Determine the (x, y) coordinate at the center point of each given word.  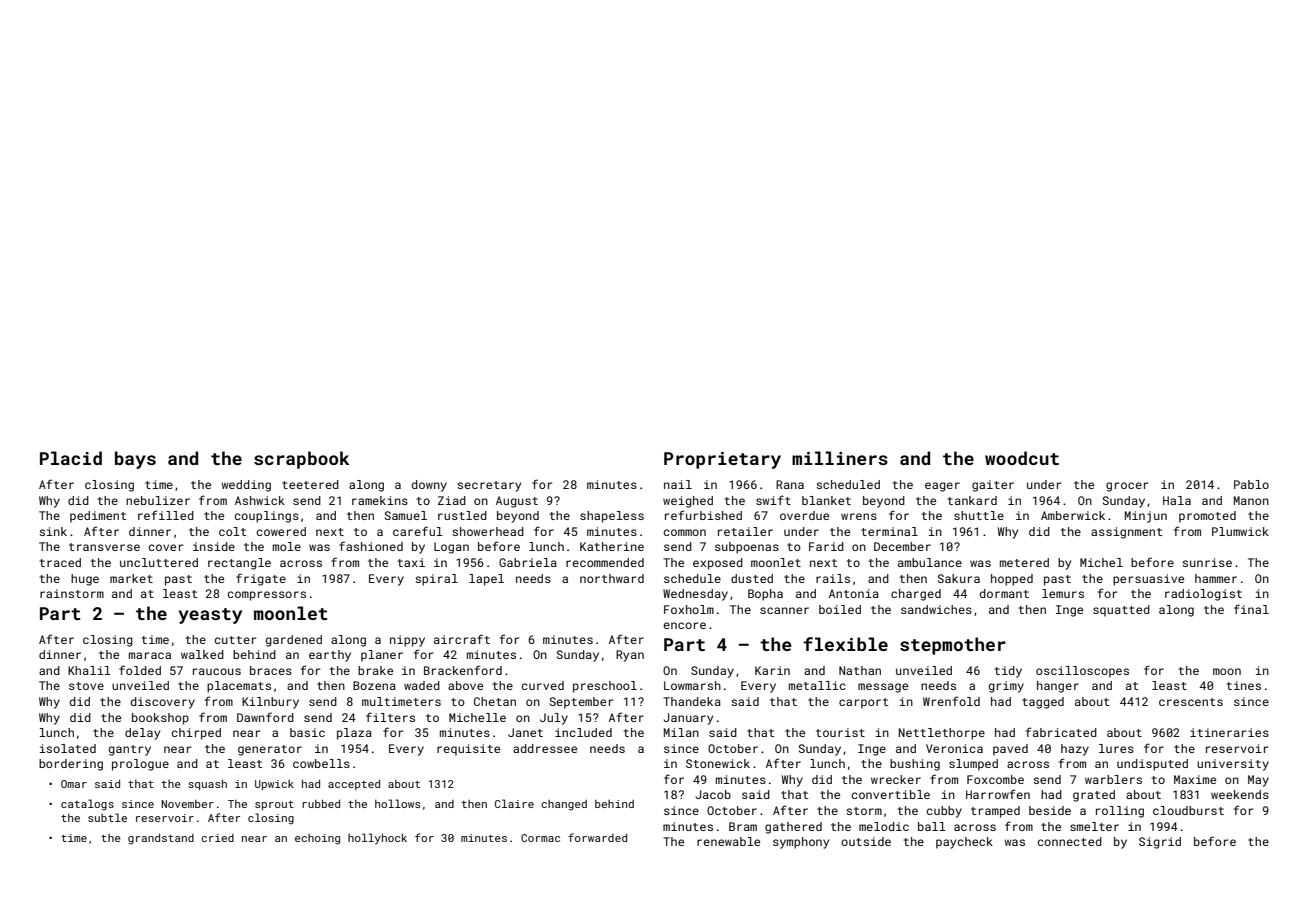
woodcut (1022, 458)
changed (564, 805)
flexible (845, 644)
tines (1243, 685)
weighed (688, 502)
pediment (98, 517)
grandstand (161, 839)
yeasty (210, 616)
